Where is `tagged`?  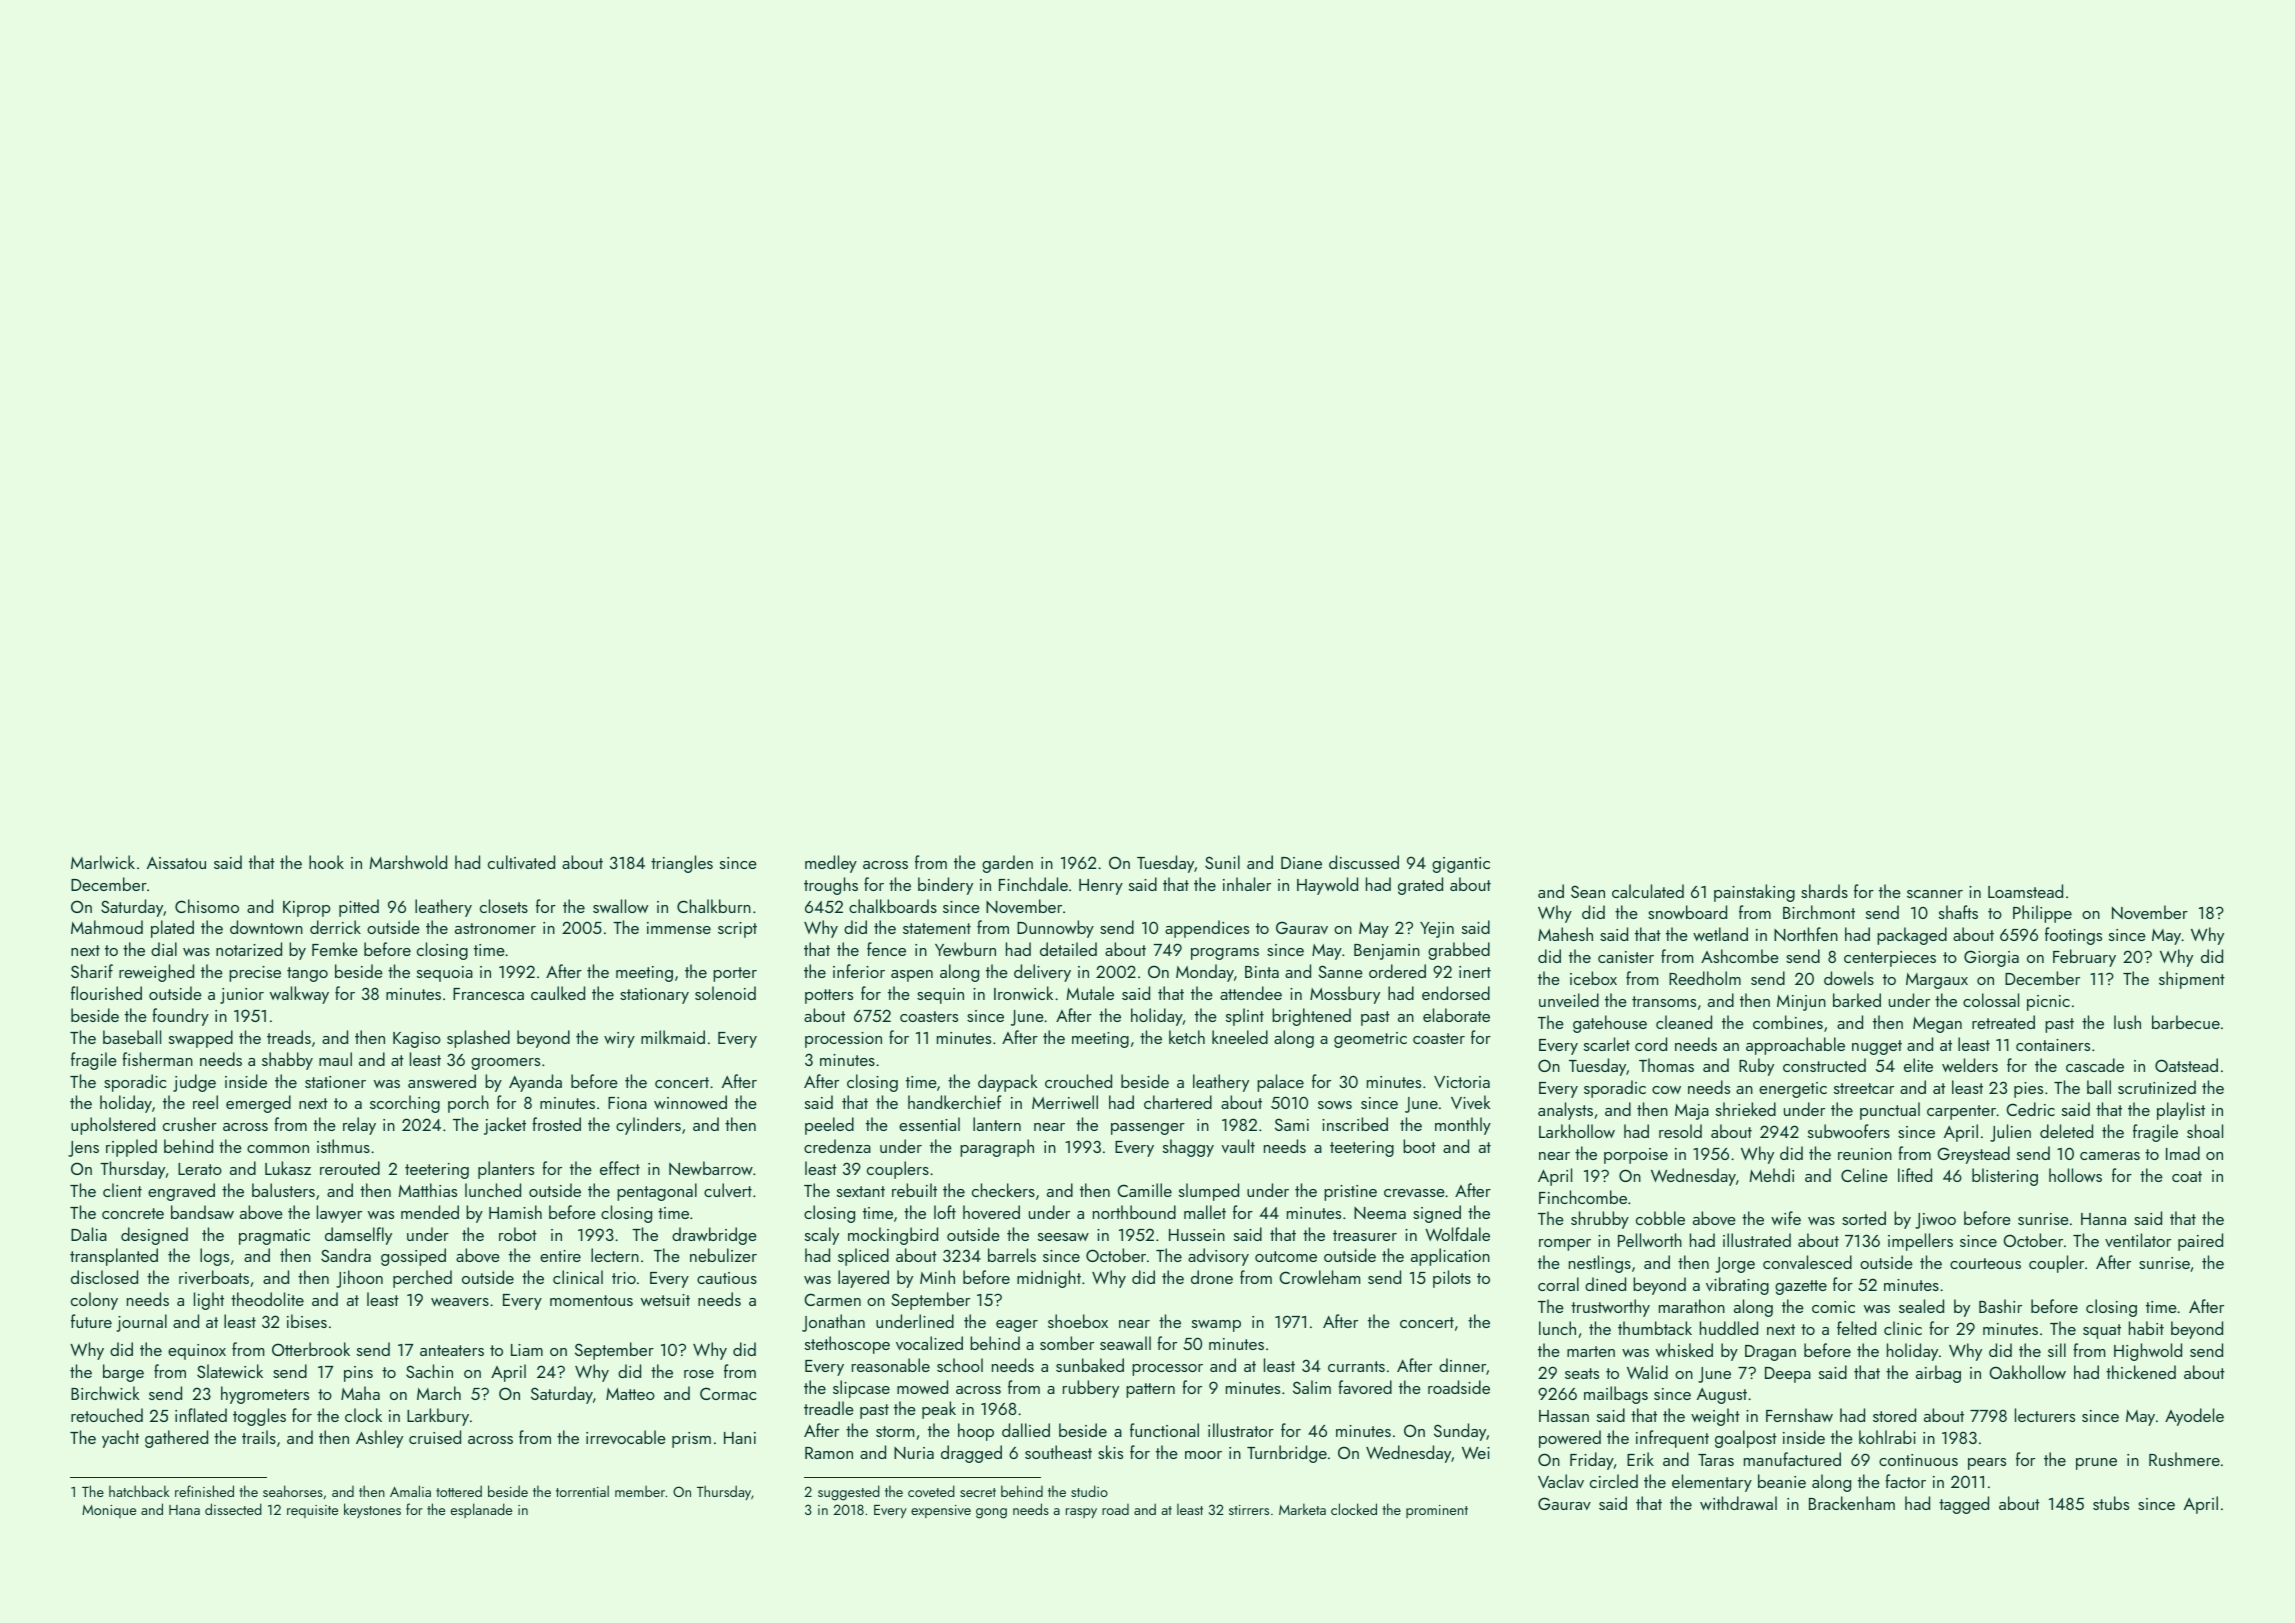 tagged is located at coordinates (1964, 1505).
